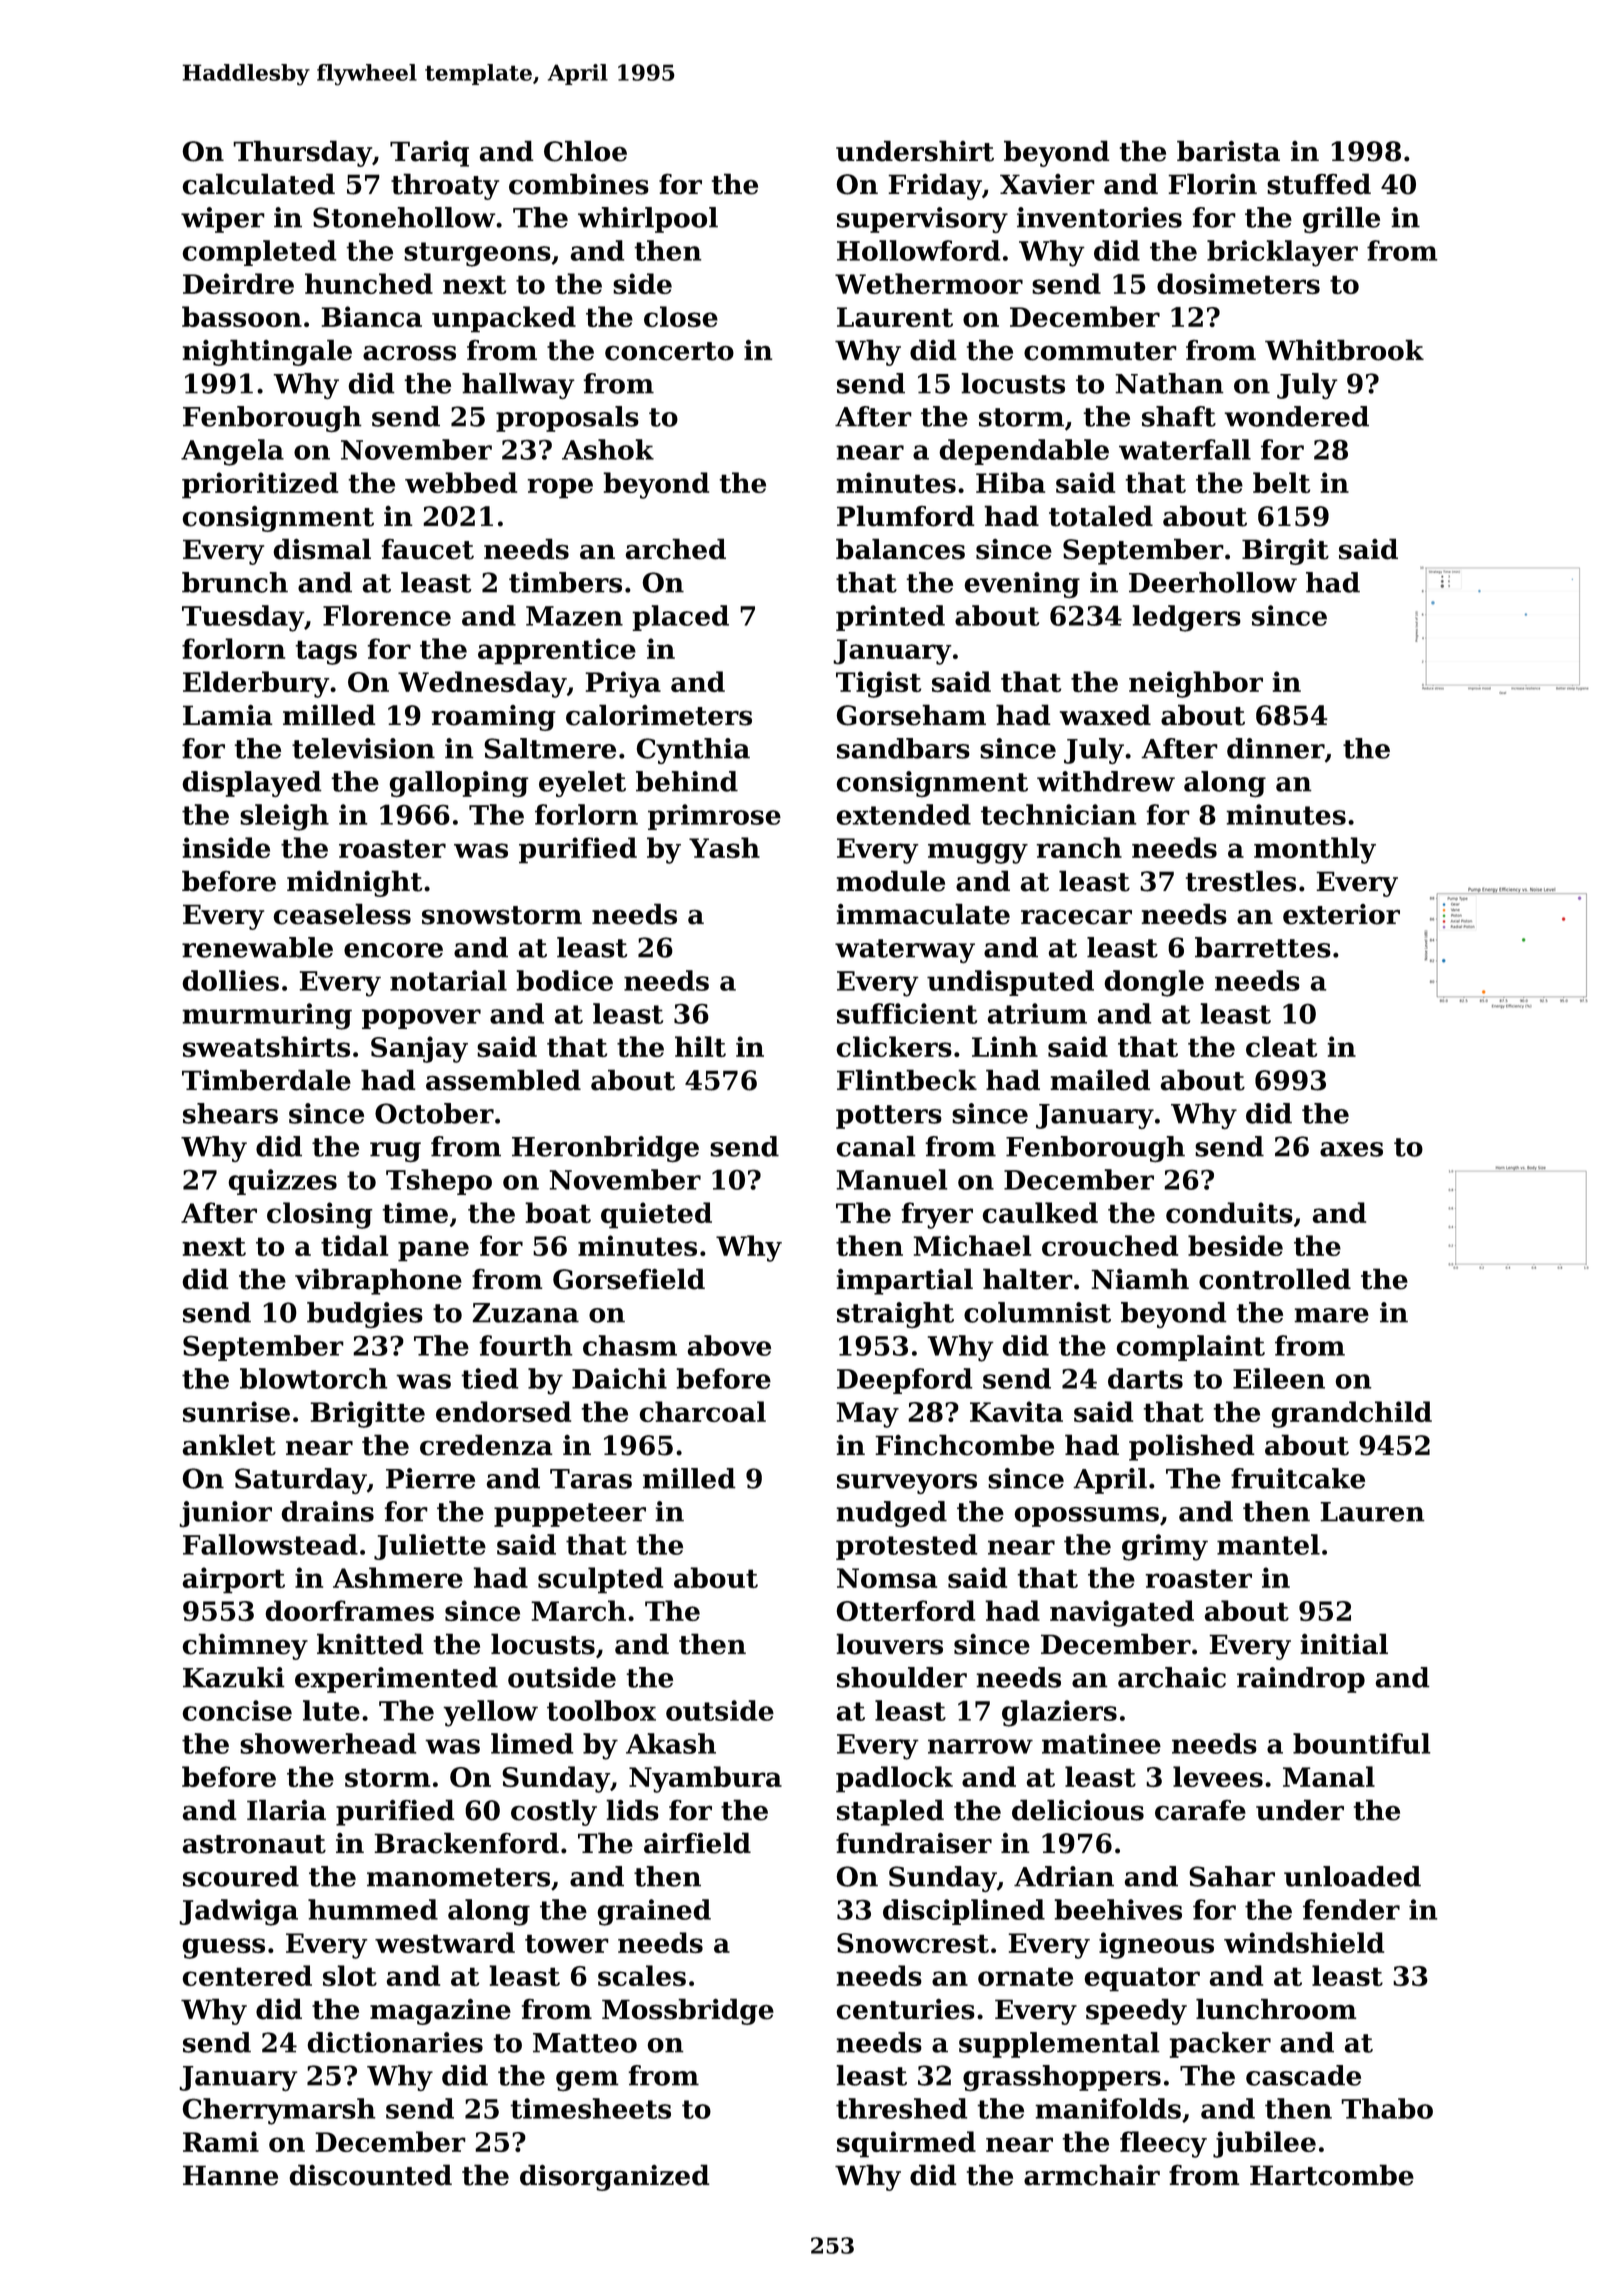 This image has width=1620, height=2292. What do you see at coordinates (1303, 2075) in the image?
I see `cascade` at bounding box center [1303, 2075].
